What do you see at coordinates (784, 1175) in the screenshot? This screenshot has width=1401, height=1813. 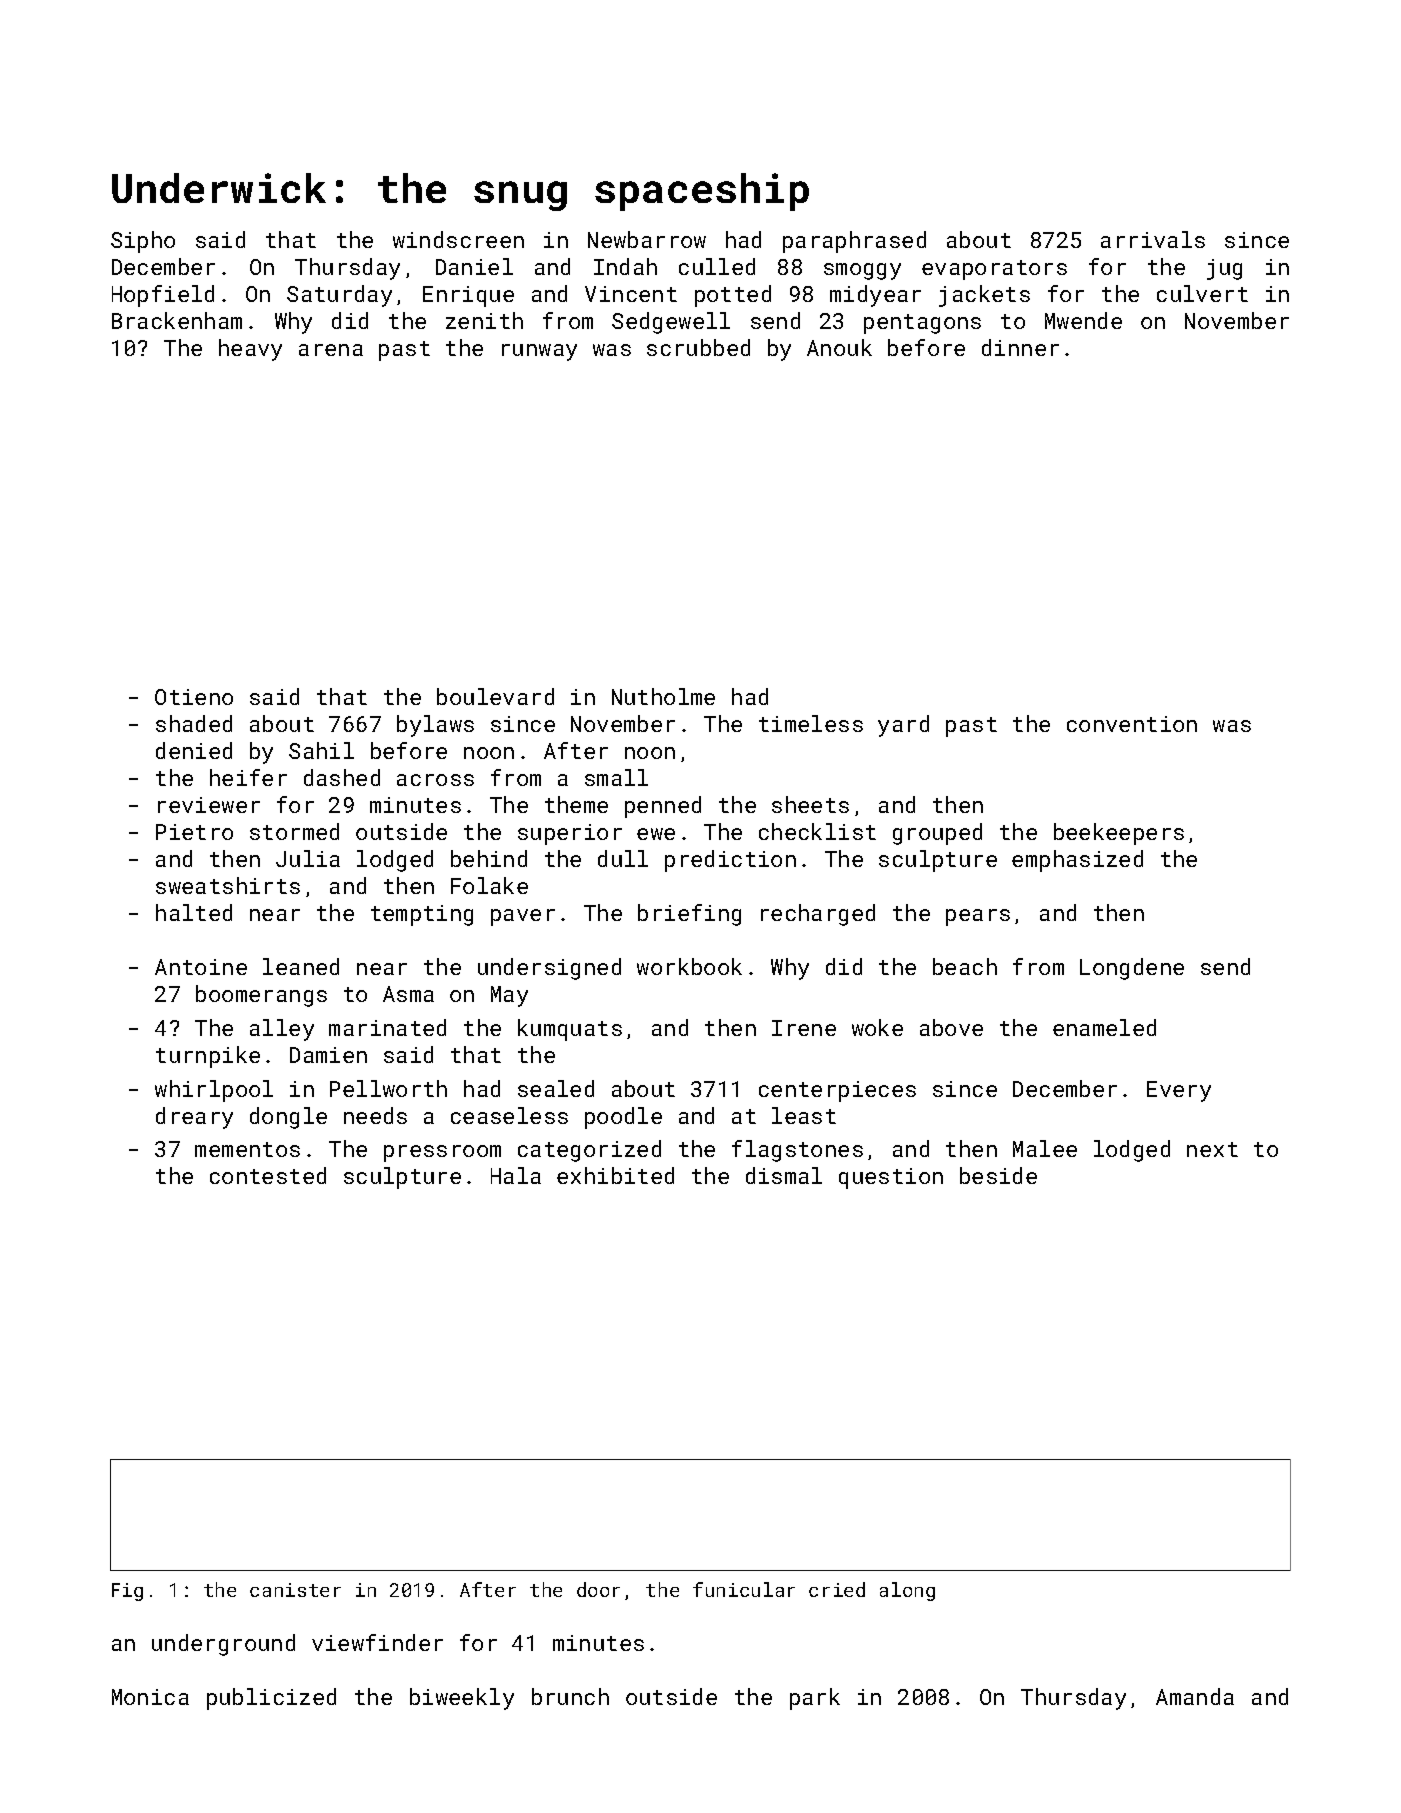 I see `dismal` at bounding box center [784, 1175].
